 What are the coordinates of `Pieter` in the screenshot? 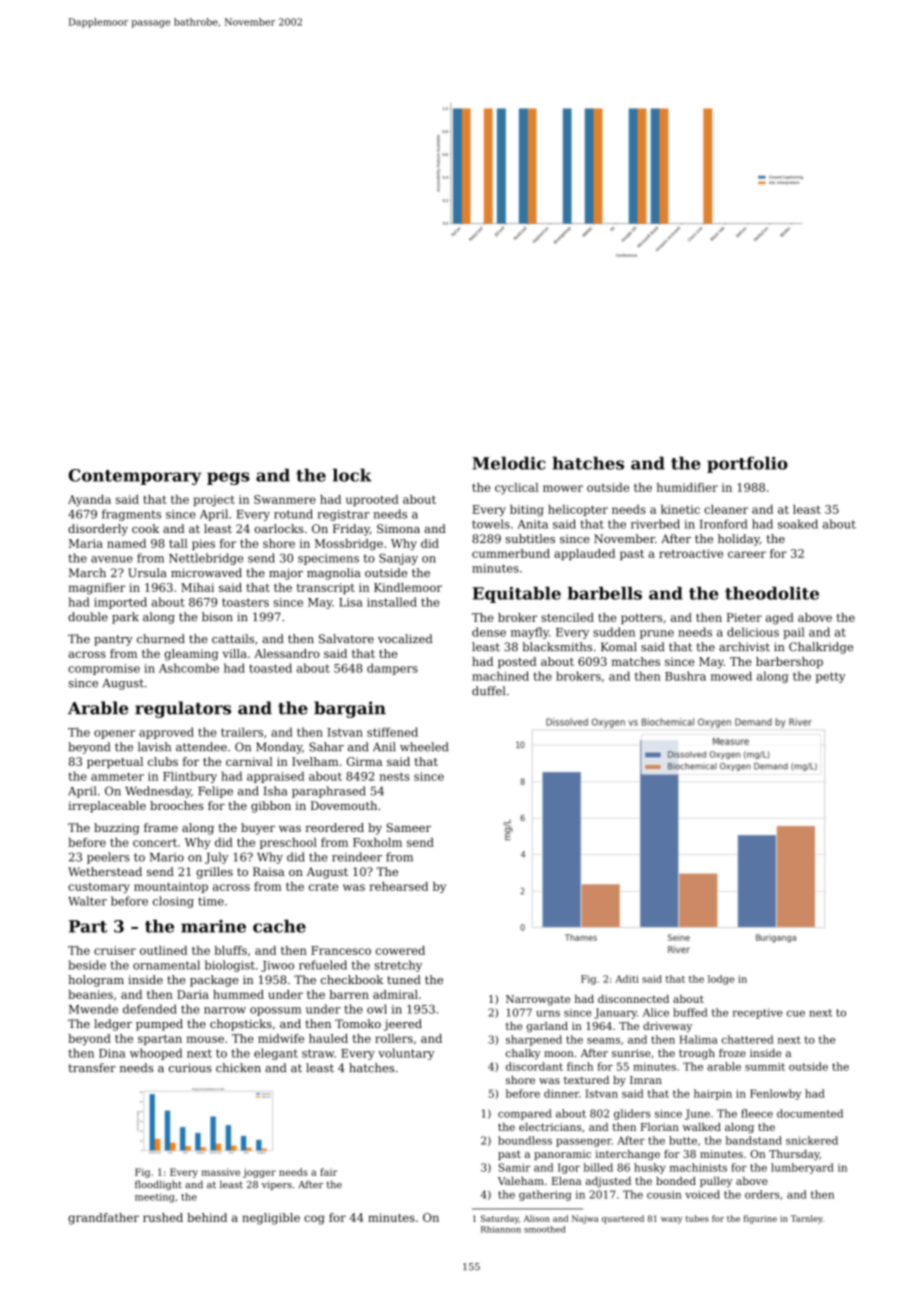 It's located at (744, 617).
